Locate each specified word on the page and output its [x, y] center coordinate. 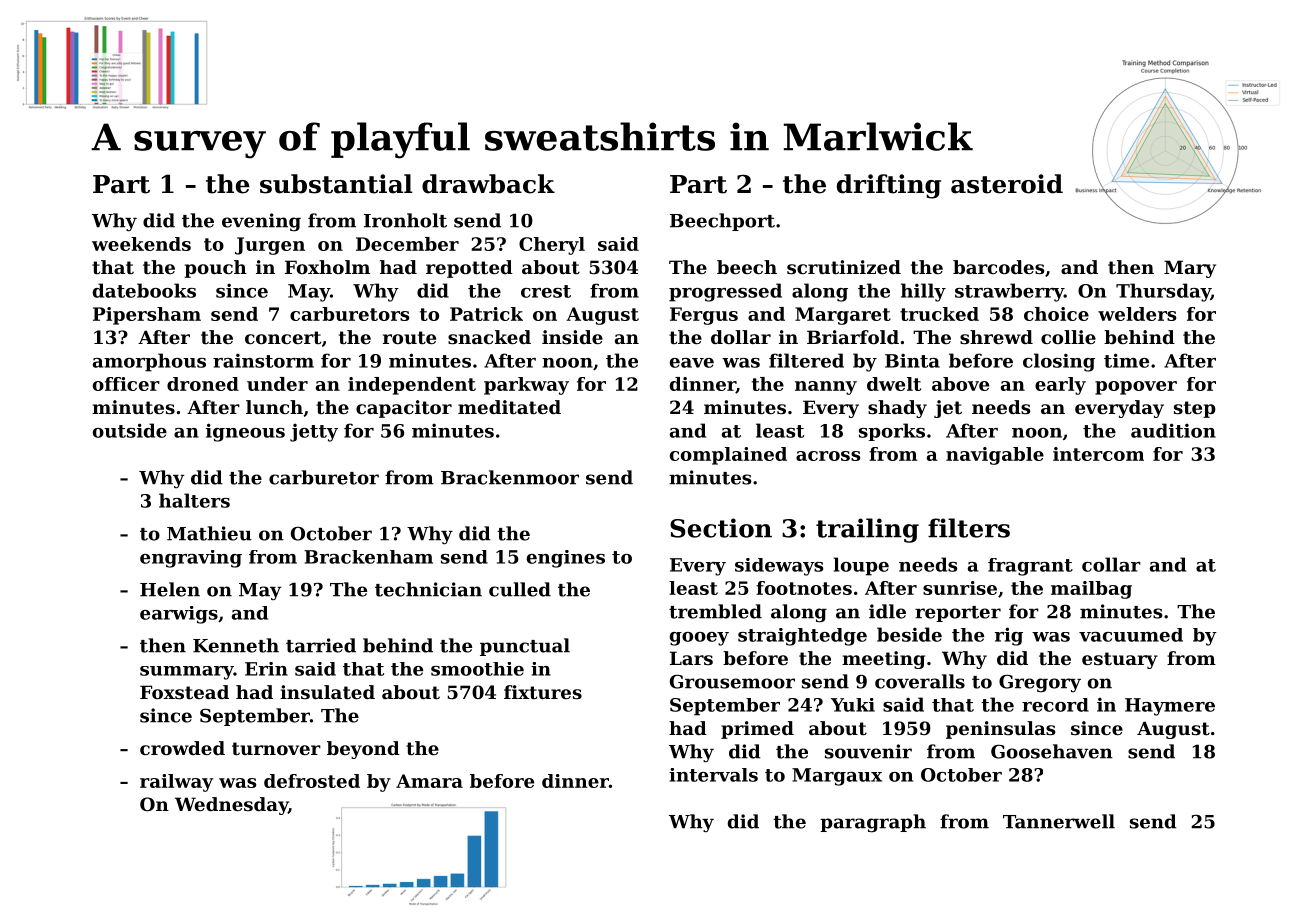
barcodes [998, 267]
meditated [509, 407]
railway [176, 783]
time [1126, 360]
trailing [867, 530]
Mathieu [209, 533]
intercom [1098, 454]
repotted [469, 269]
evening [261, 222]
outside [130, 430]
